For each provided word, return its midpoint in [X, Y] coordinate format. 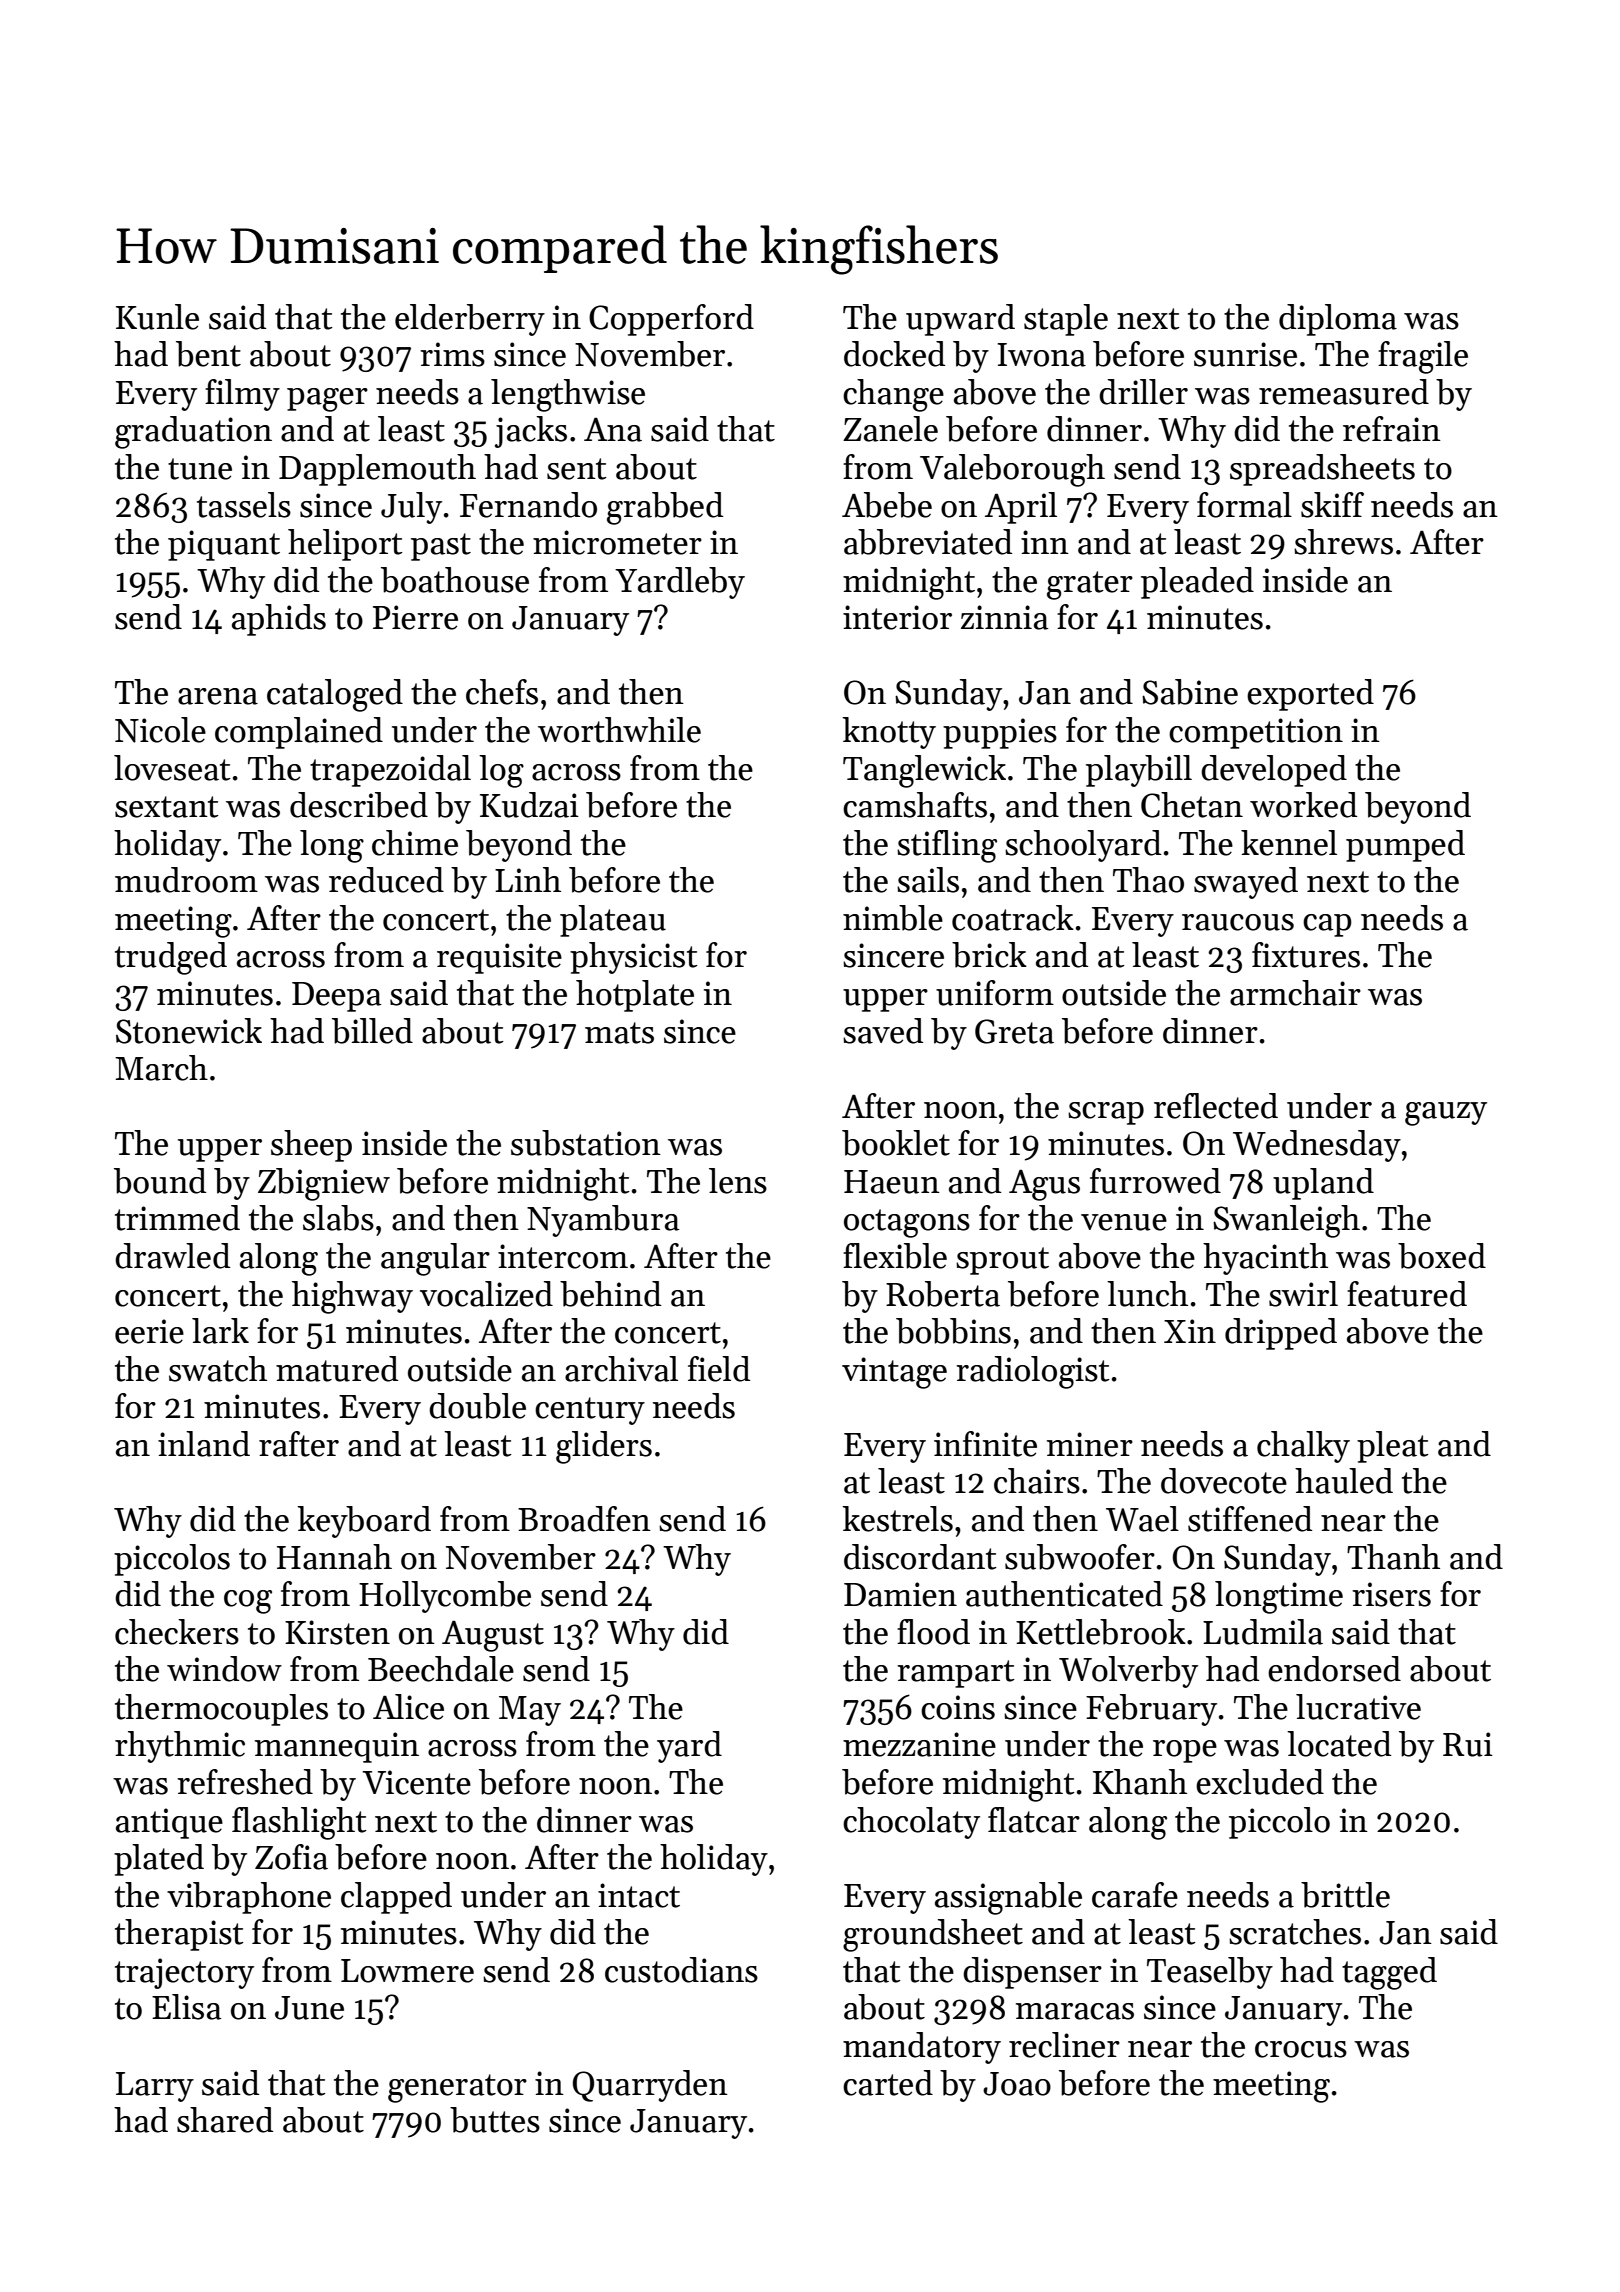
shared [225, 2120]
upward [960, 320]
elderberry [470, 320]
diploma [1338, 320]
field [719, 1369]
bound [160, 1181]
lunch [1147, 1294]
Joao [1017, 2084]
